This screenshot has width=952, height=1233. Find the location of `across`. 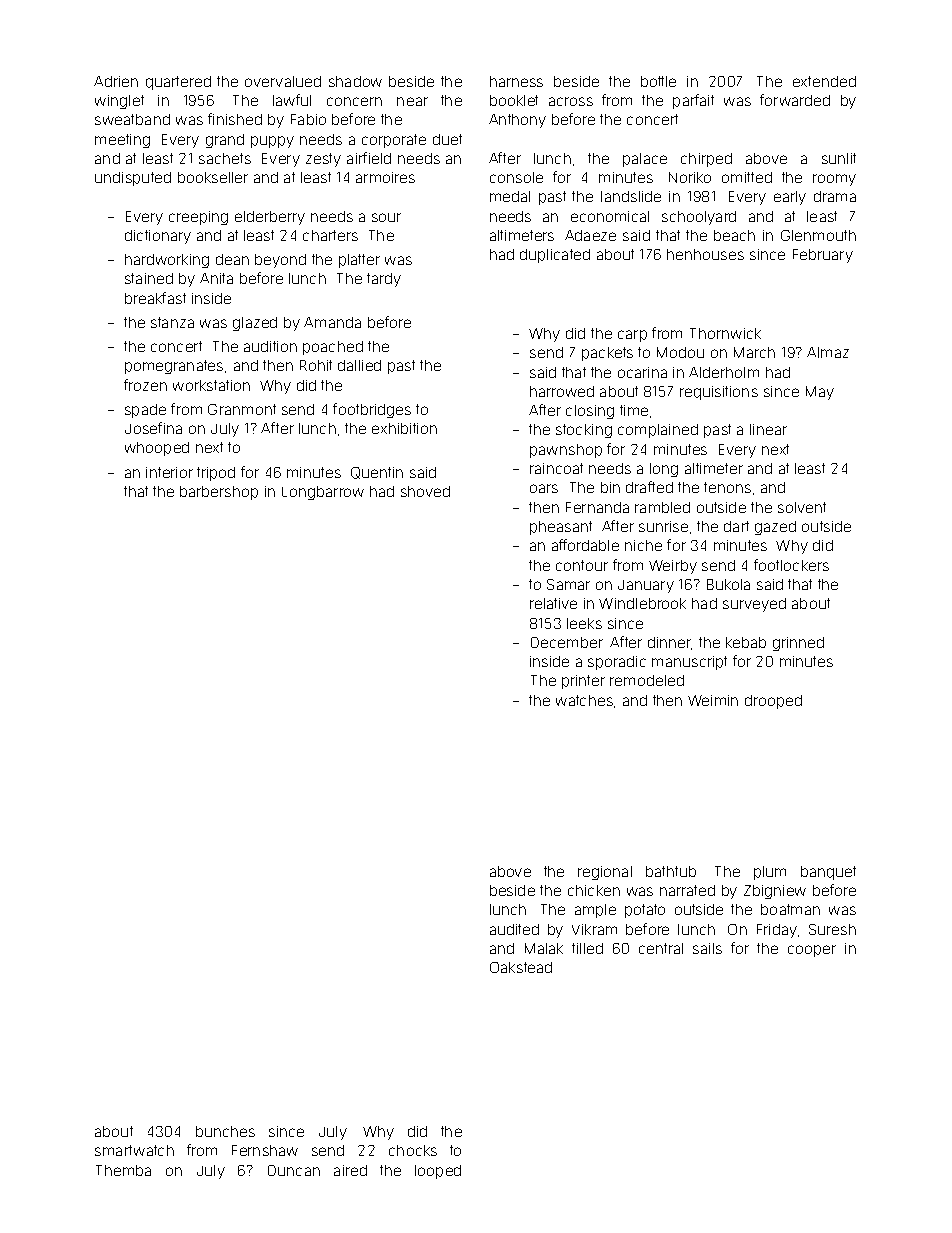

across is located at coordinates (571, 101).
